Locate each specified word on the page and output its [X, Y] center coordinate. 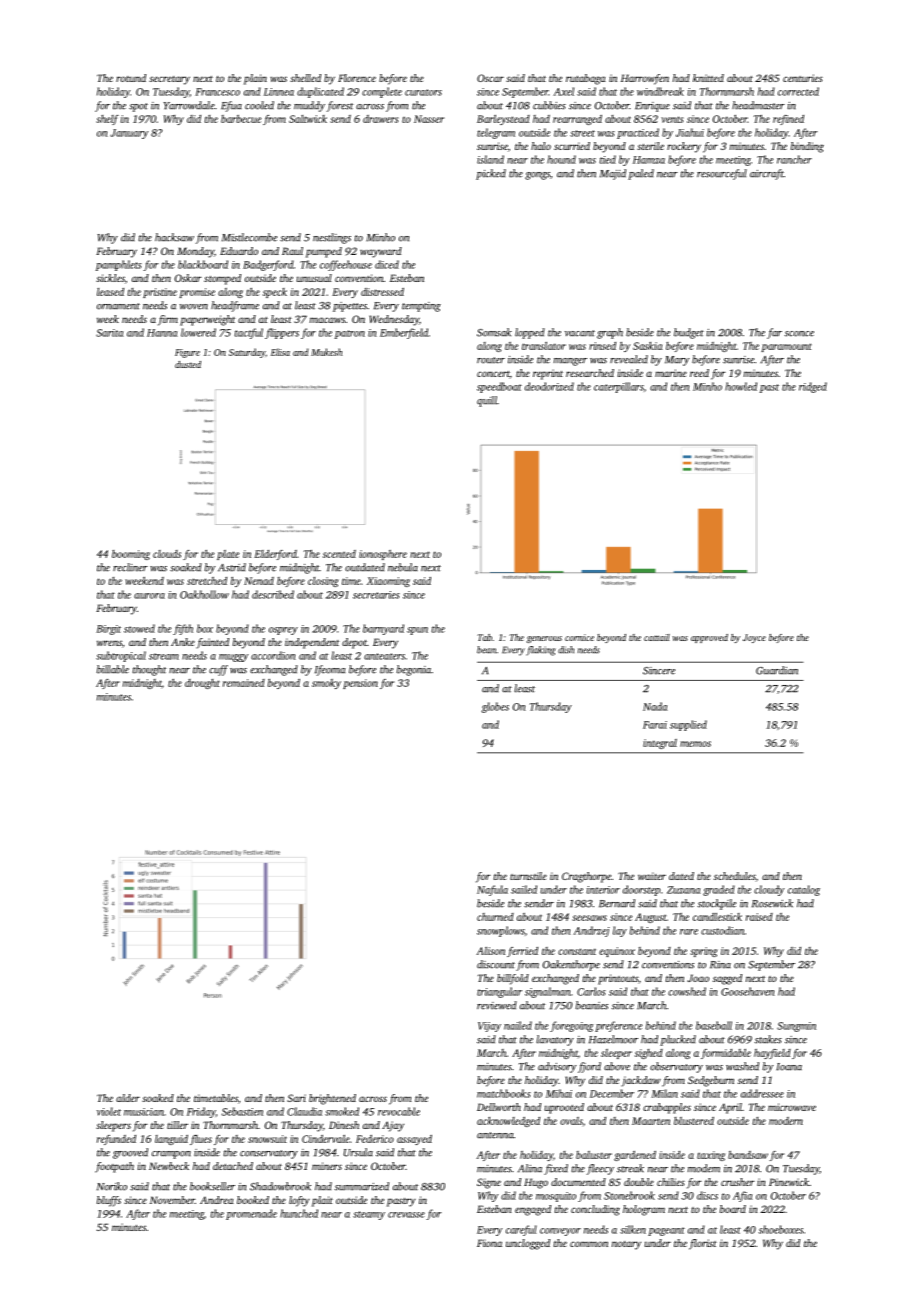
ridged [813, 387]
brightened [332, 1099]
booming [131, 555]
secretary [169, 80]
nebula [403, 567]
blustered [694, 1121]
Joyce [754, 638]
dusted [188, 364]
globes [495, 707]
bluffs [109, 1201]
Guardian [777, 670]
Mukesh [326, 352]
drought [202, 684]
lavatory [555, 1040]
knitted [708, 78]
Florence [357, 78]
